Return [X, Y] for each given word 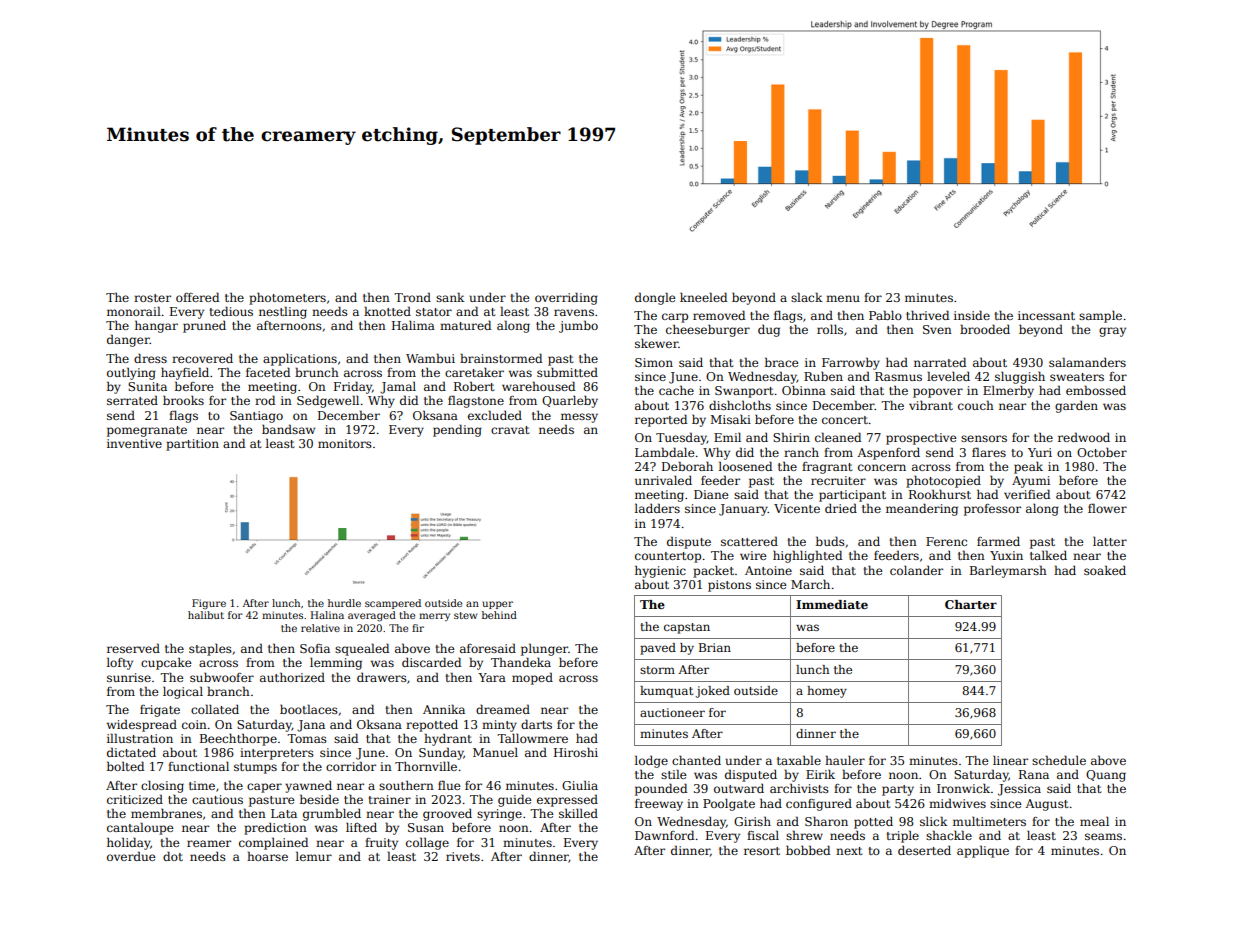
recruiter [838, 480]
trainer [389, 799]
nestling [283, 312]
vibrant [931, 405]
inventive [134, 443]
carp [675, 318]
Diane [711, 494]
